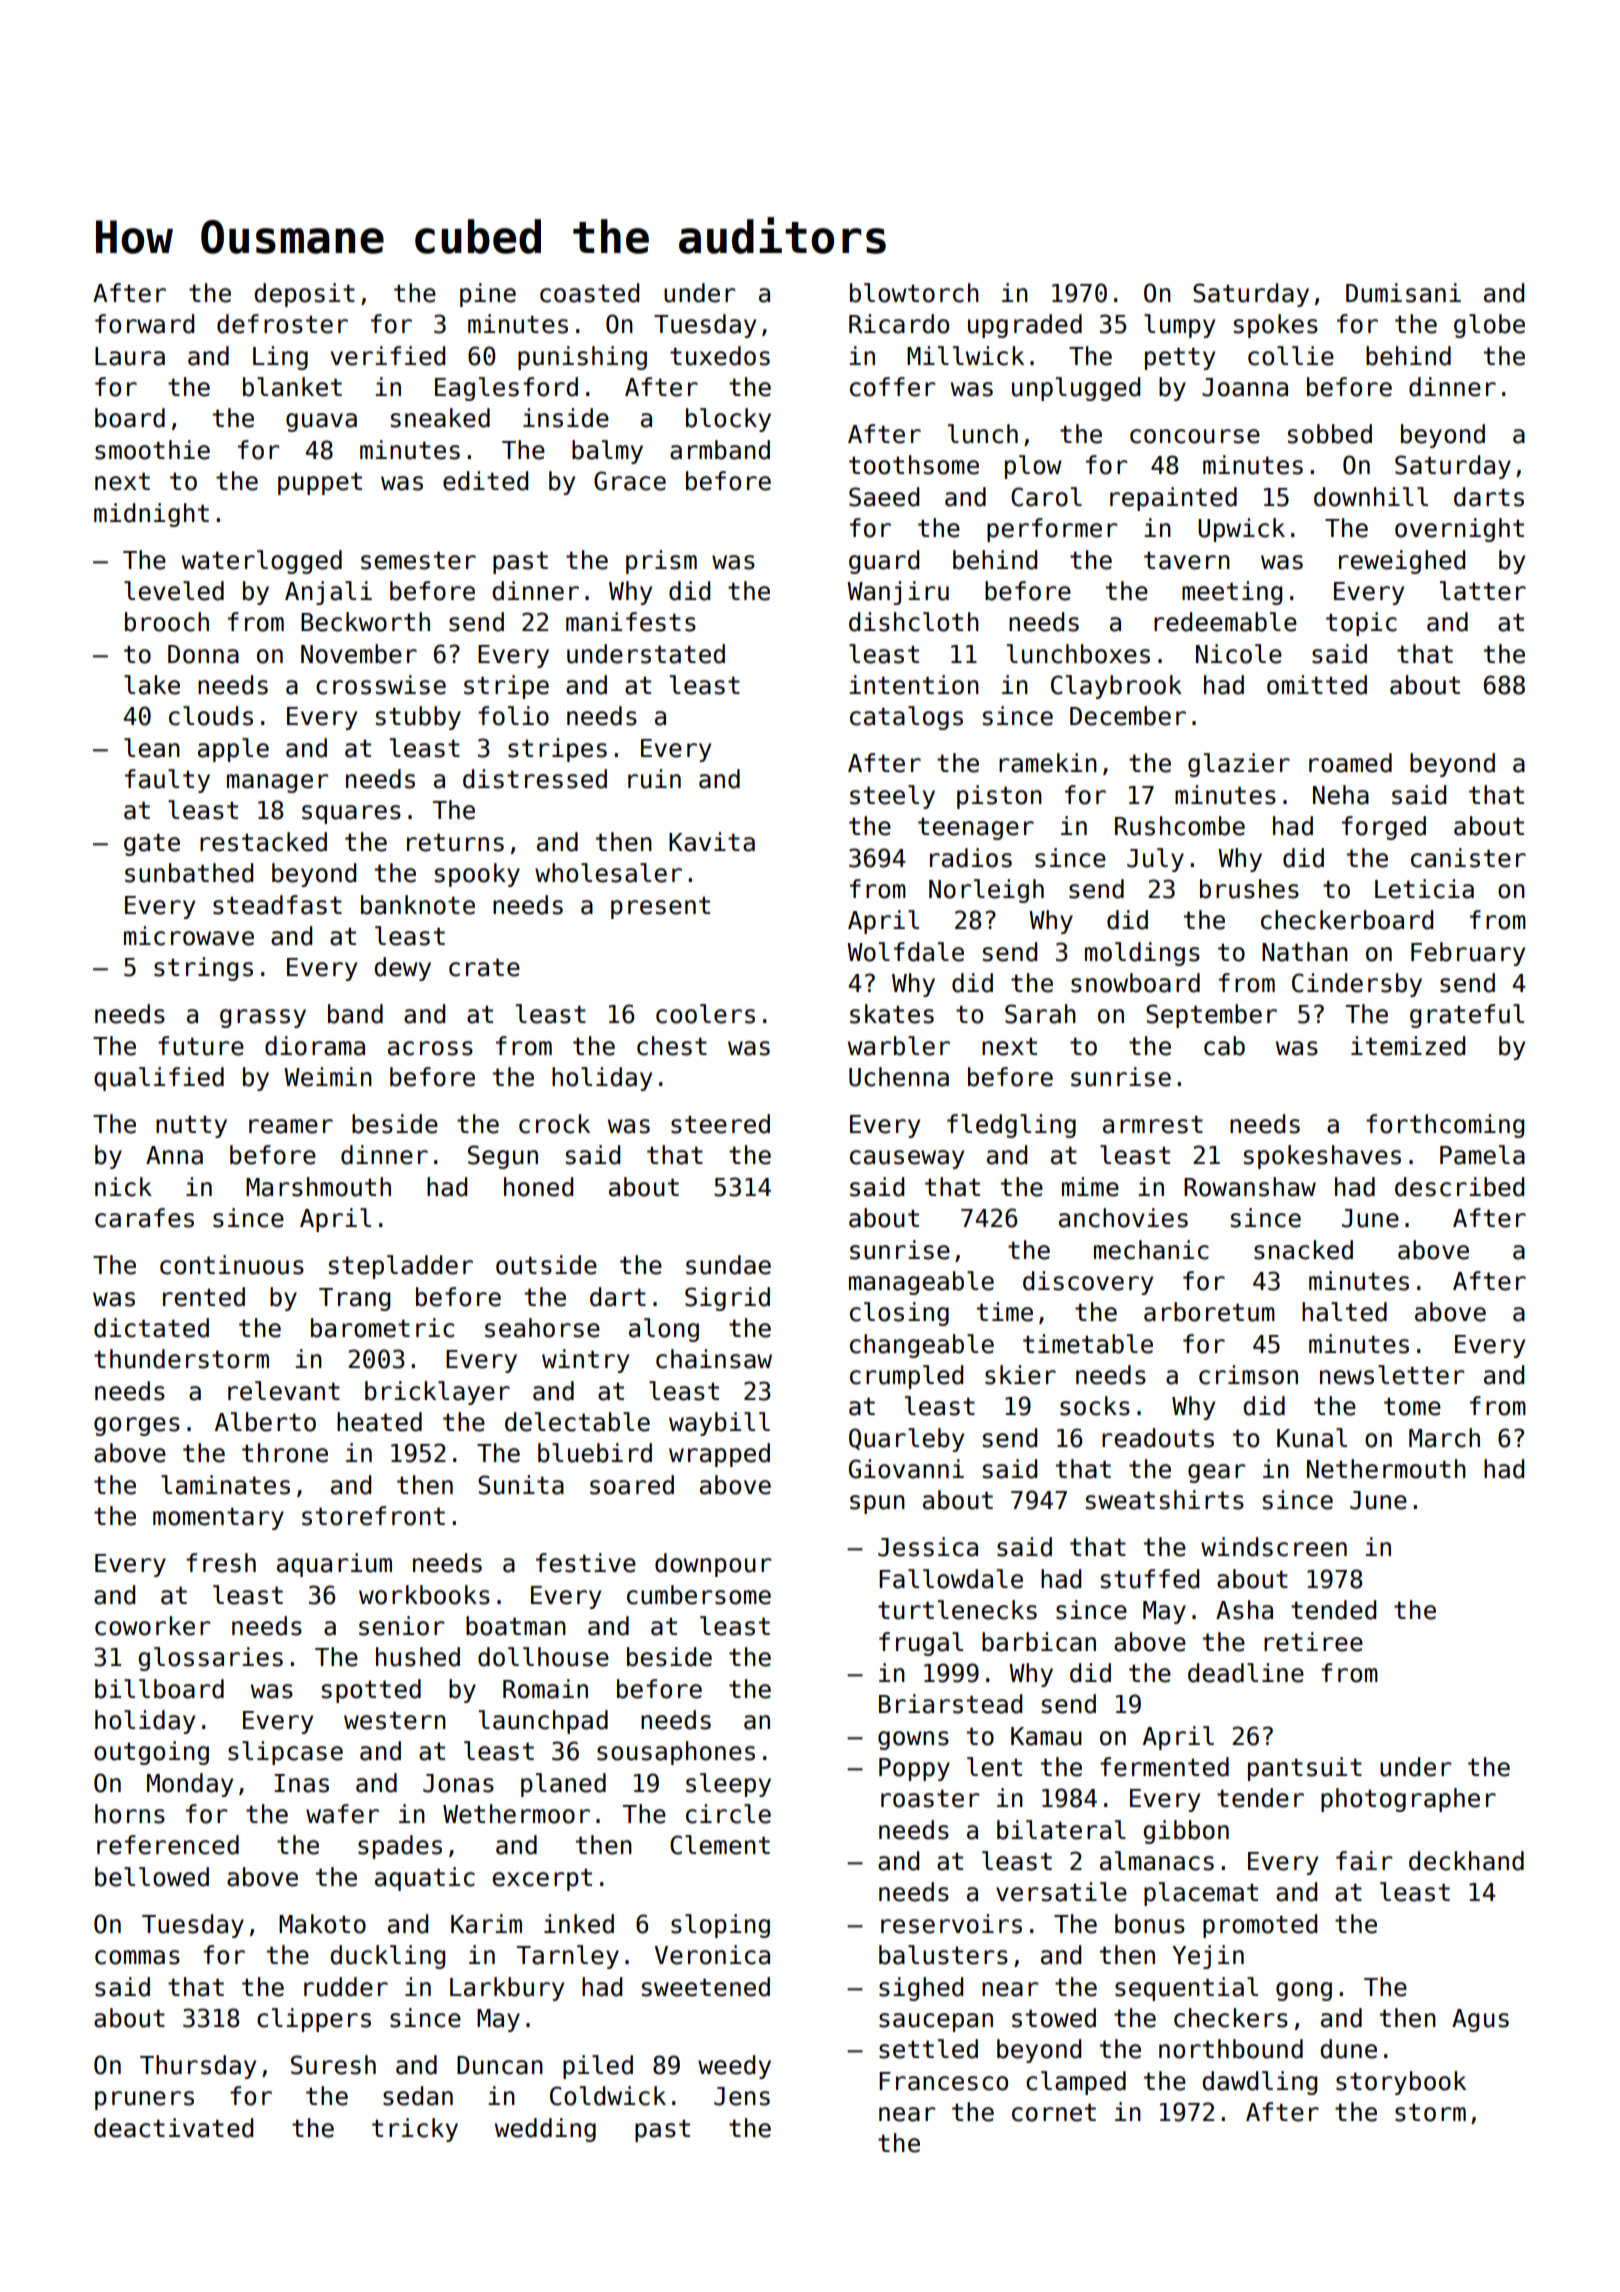 This screenshot has height=2292, width=1620. What do you see at coordinates (631, 622) in the screenshot?
I see `manifests` at bounding box center [631, 622].
